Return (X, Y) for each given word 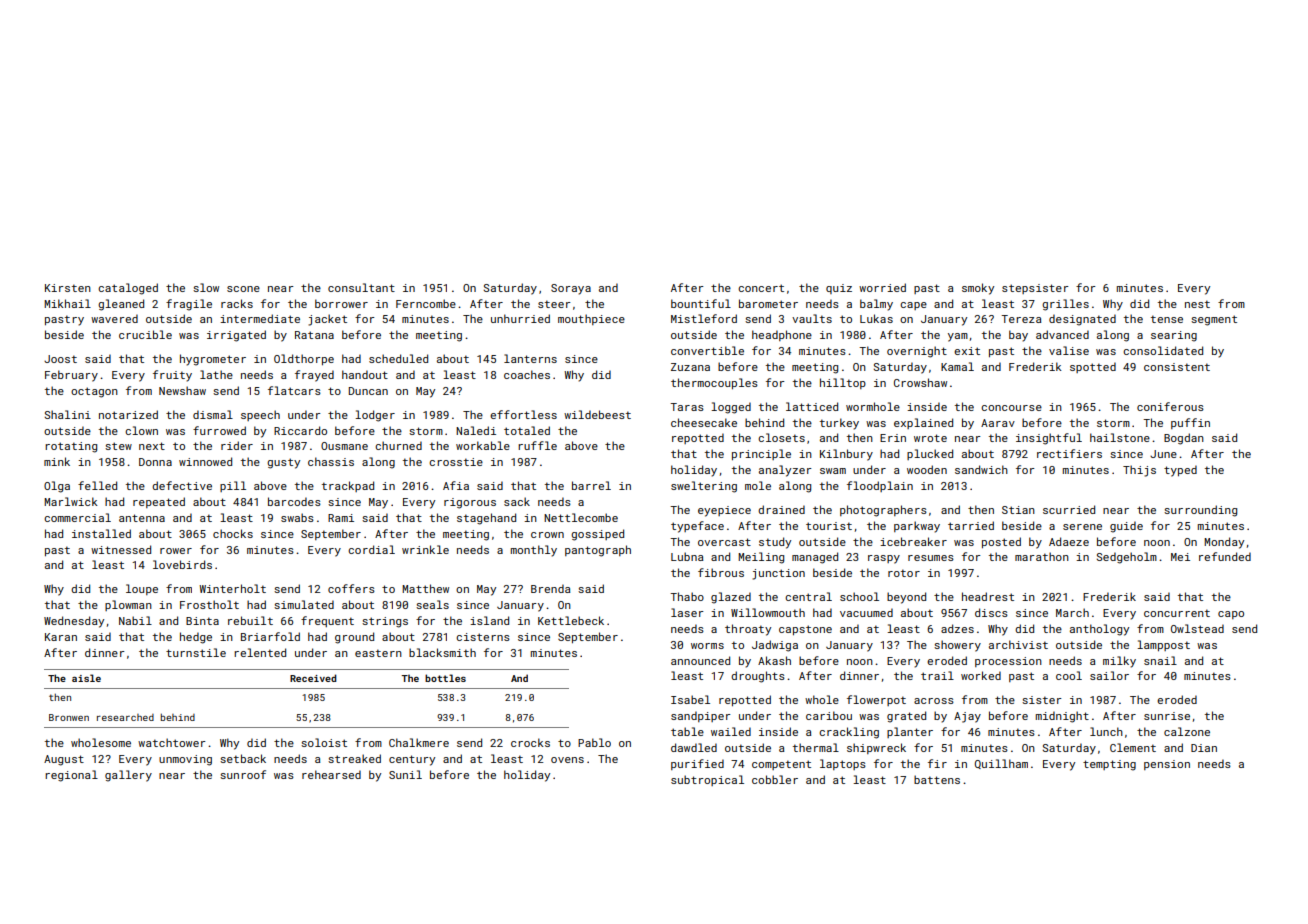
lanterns (530, 358)
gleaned (121, 305)
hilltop (843, 383)
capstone (805, 630)
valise (1069, 350)
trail (937, 675)
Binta (202, 621)
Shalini (68, 414)
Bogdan (1184, 439)
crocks (530, 742)
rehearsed (331, 774)
